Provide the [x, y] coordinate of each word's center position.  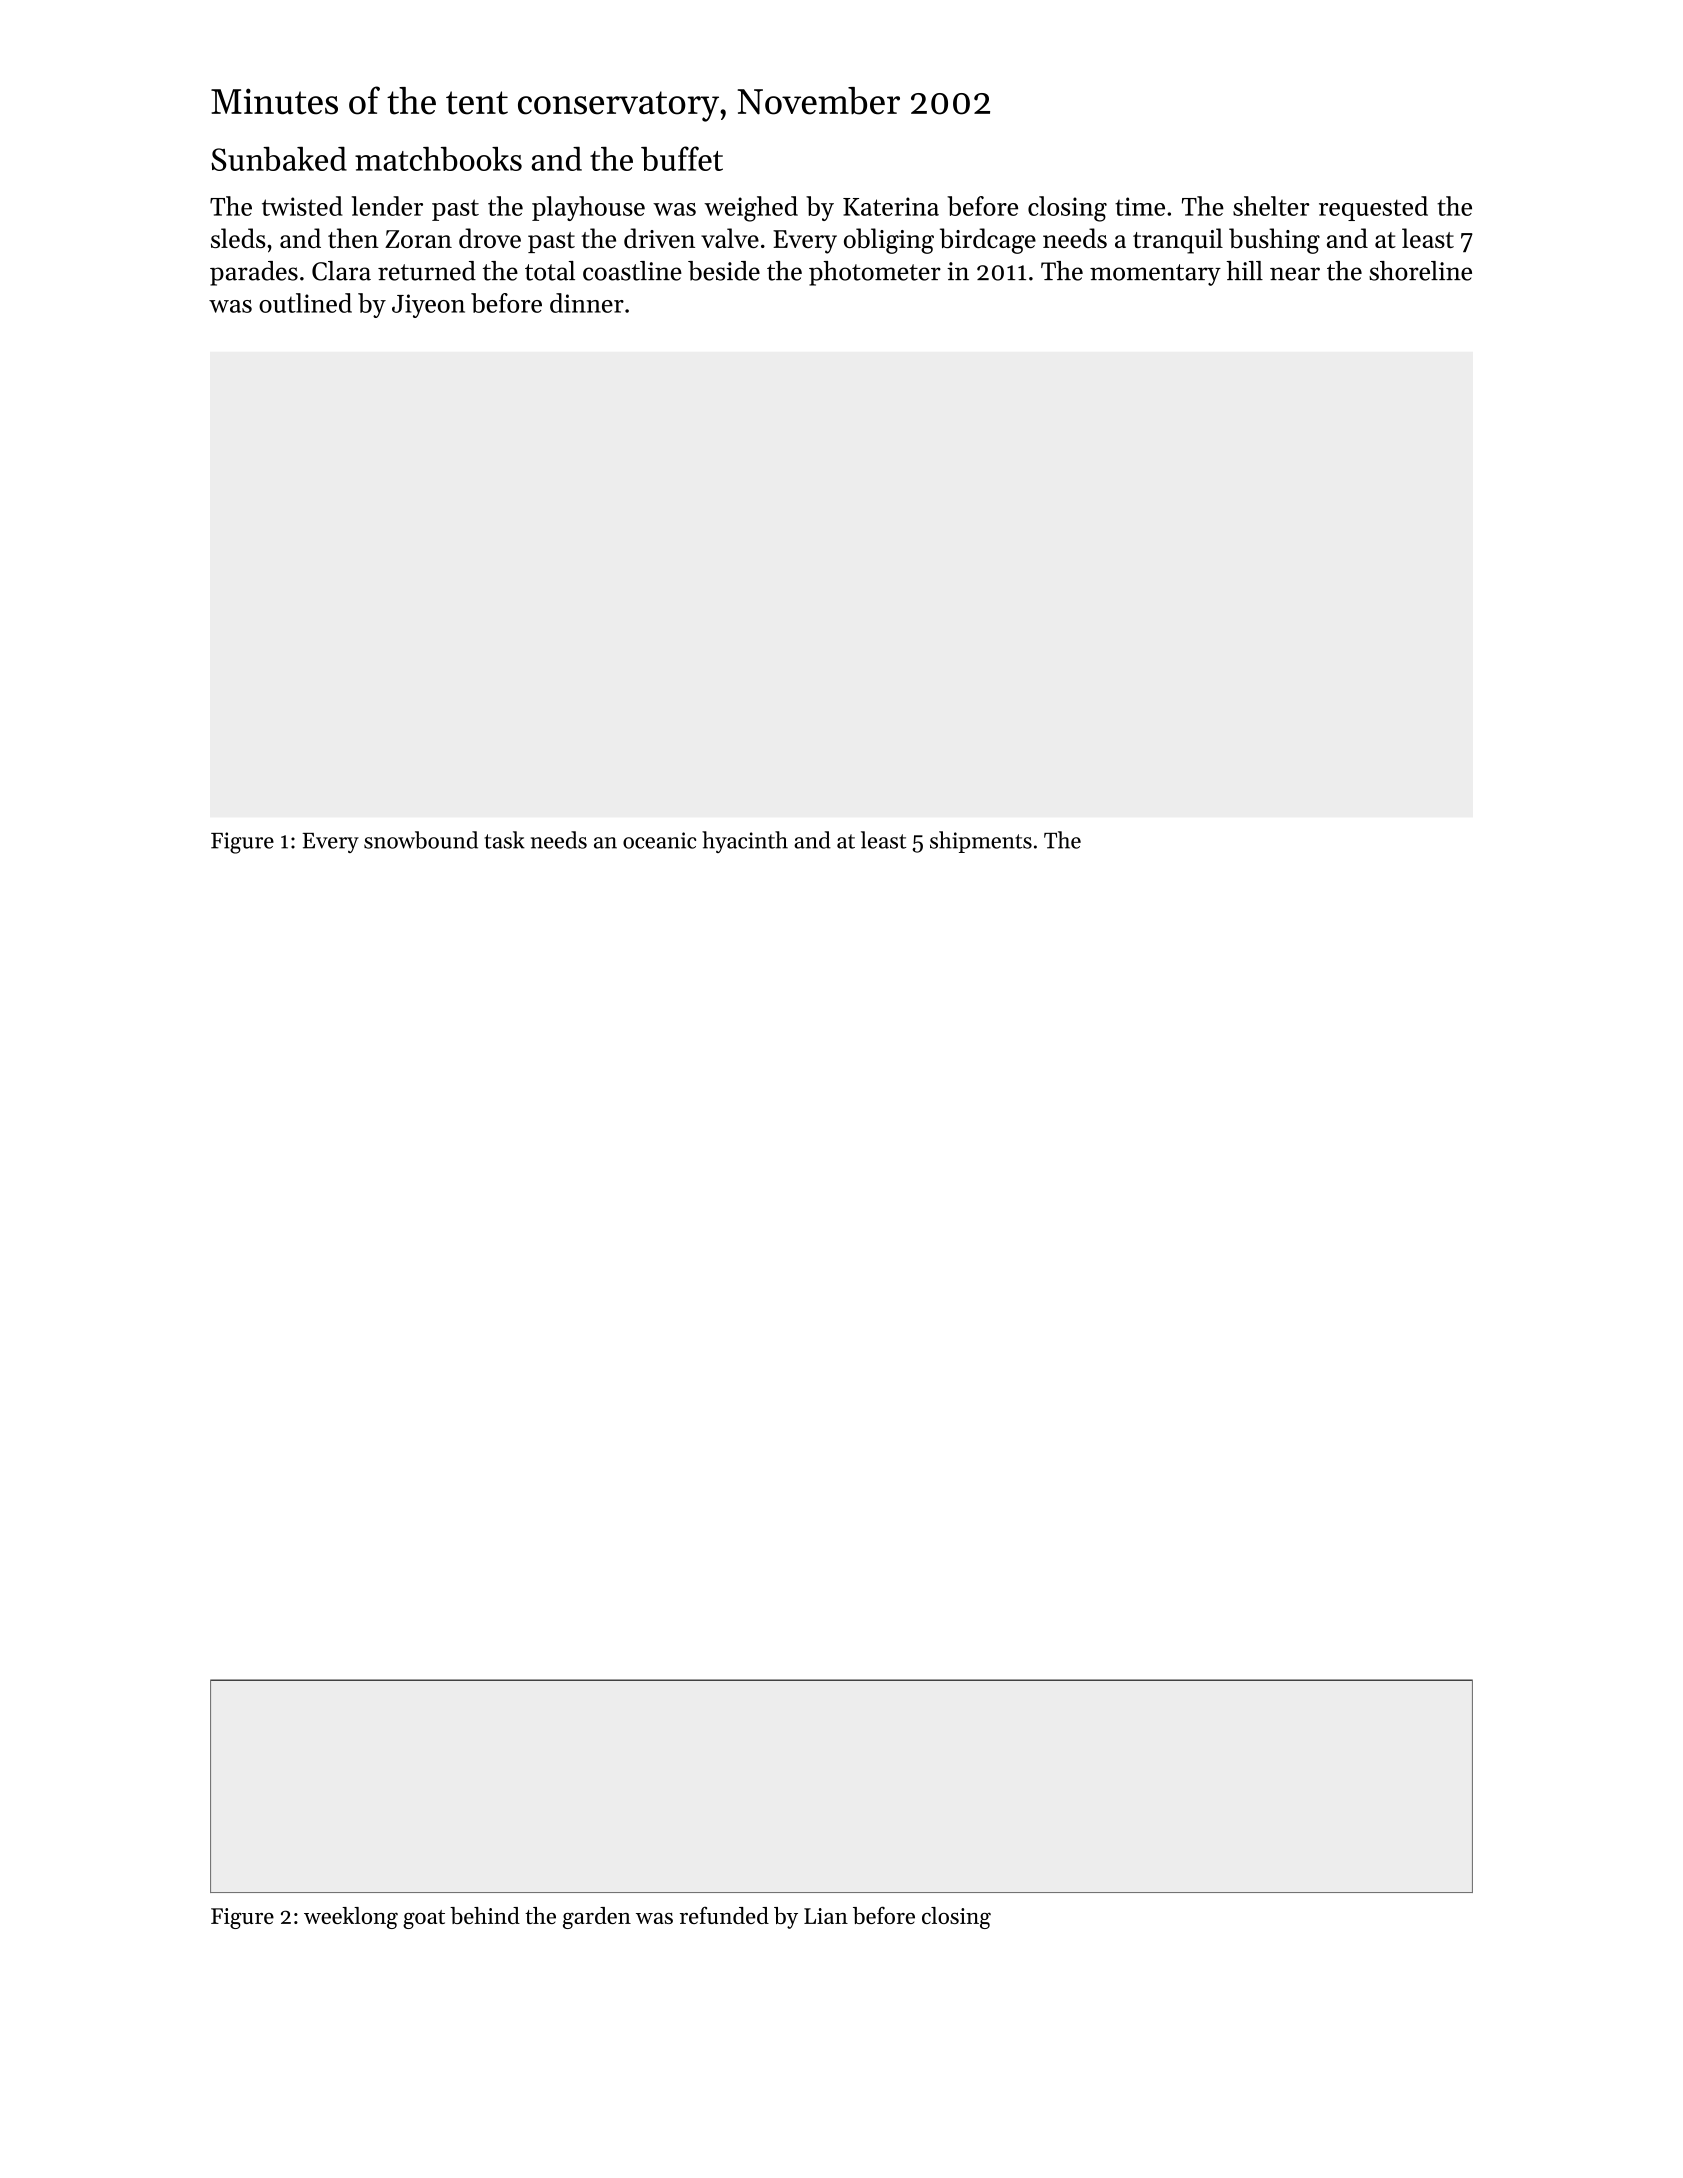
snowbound [421, 840]
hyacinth [745, 842]
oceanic [659, 840]
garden [597, 1918]
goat [424, 1919]
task [505, 840]
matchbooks [438, 159]
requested [1373, 208]
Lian [826, 1916]
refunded [724, 1915]
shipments [981, 842]
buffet [682, 158]
